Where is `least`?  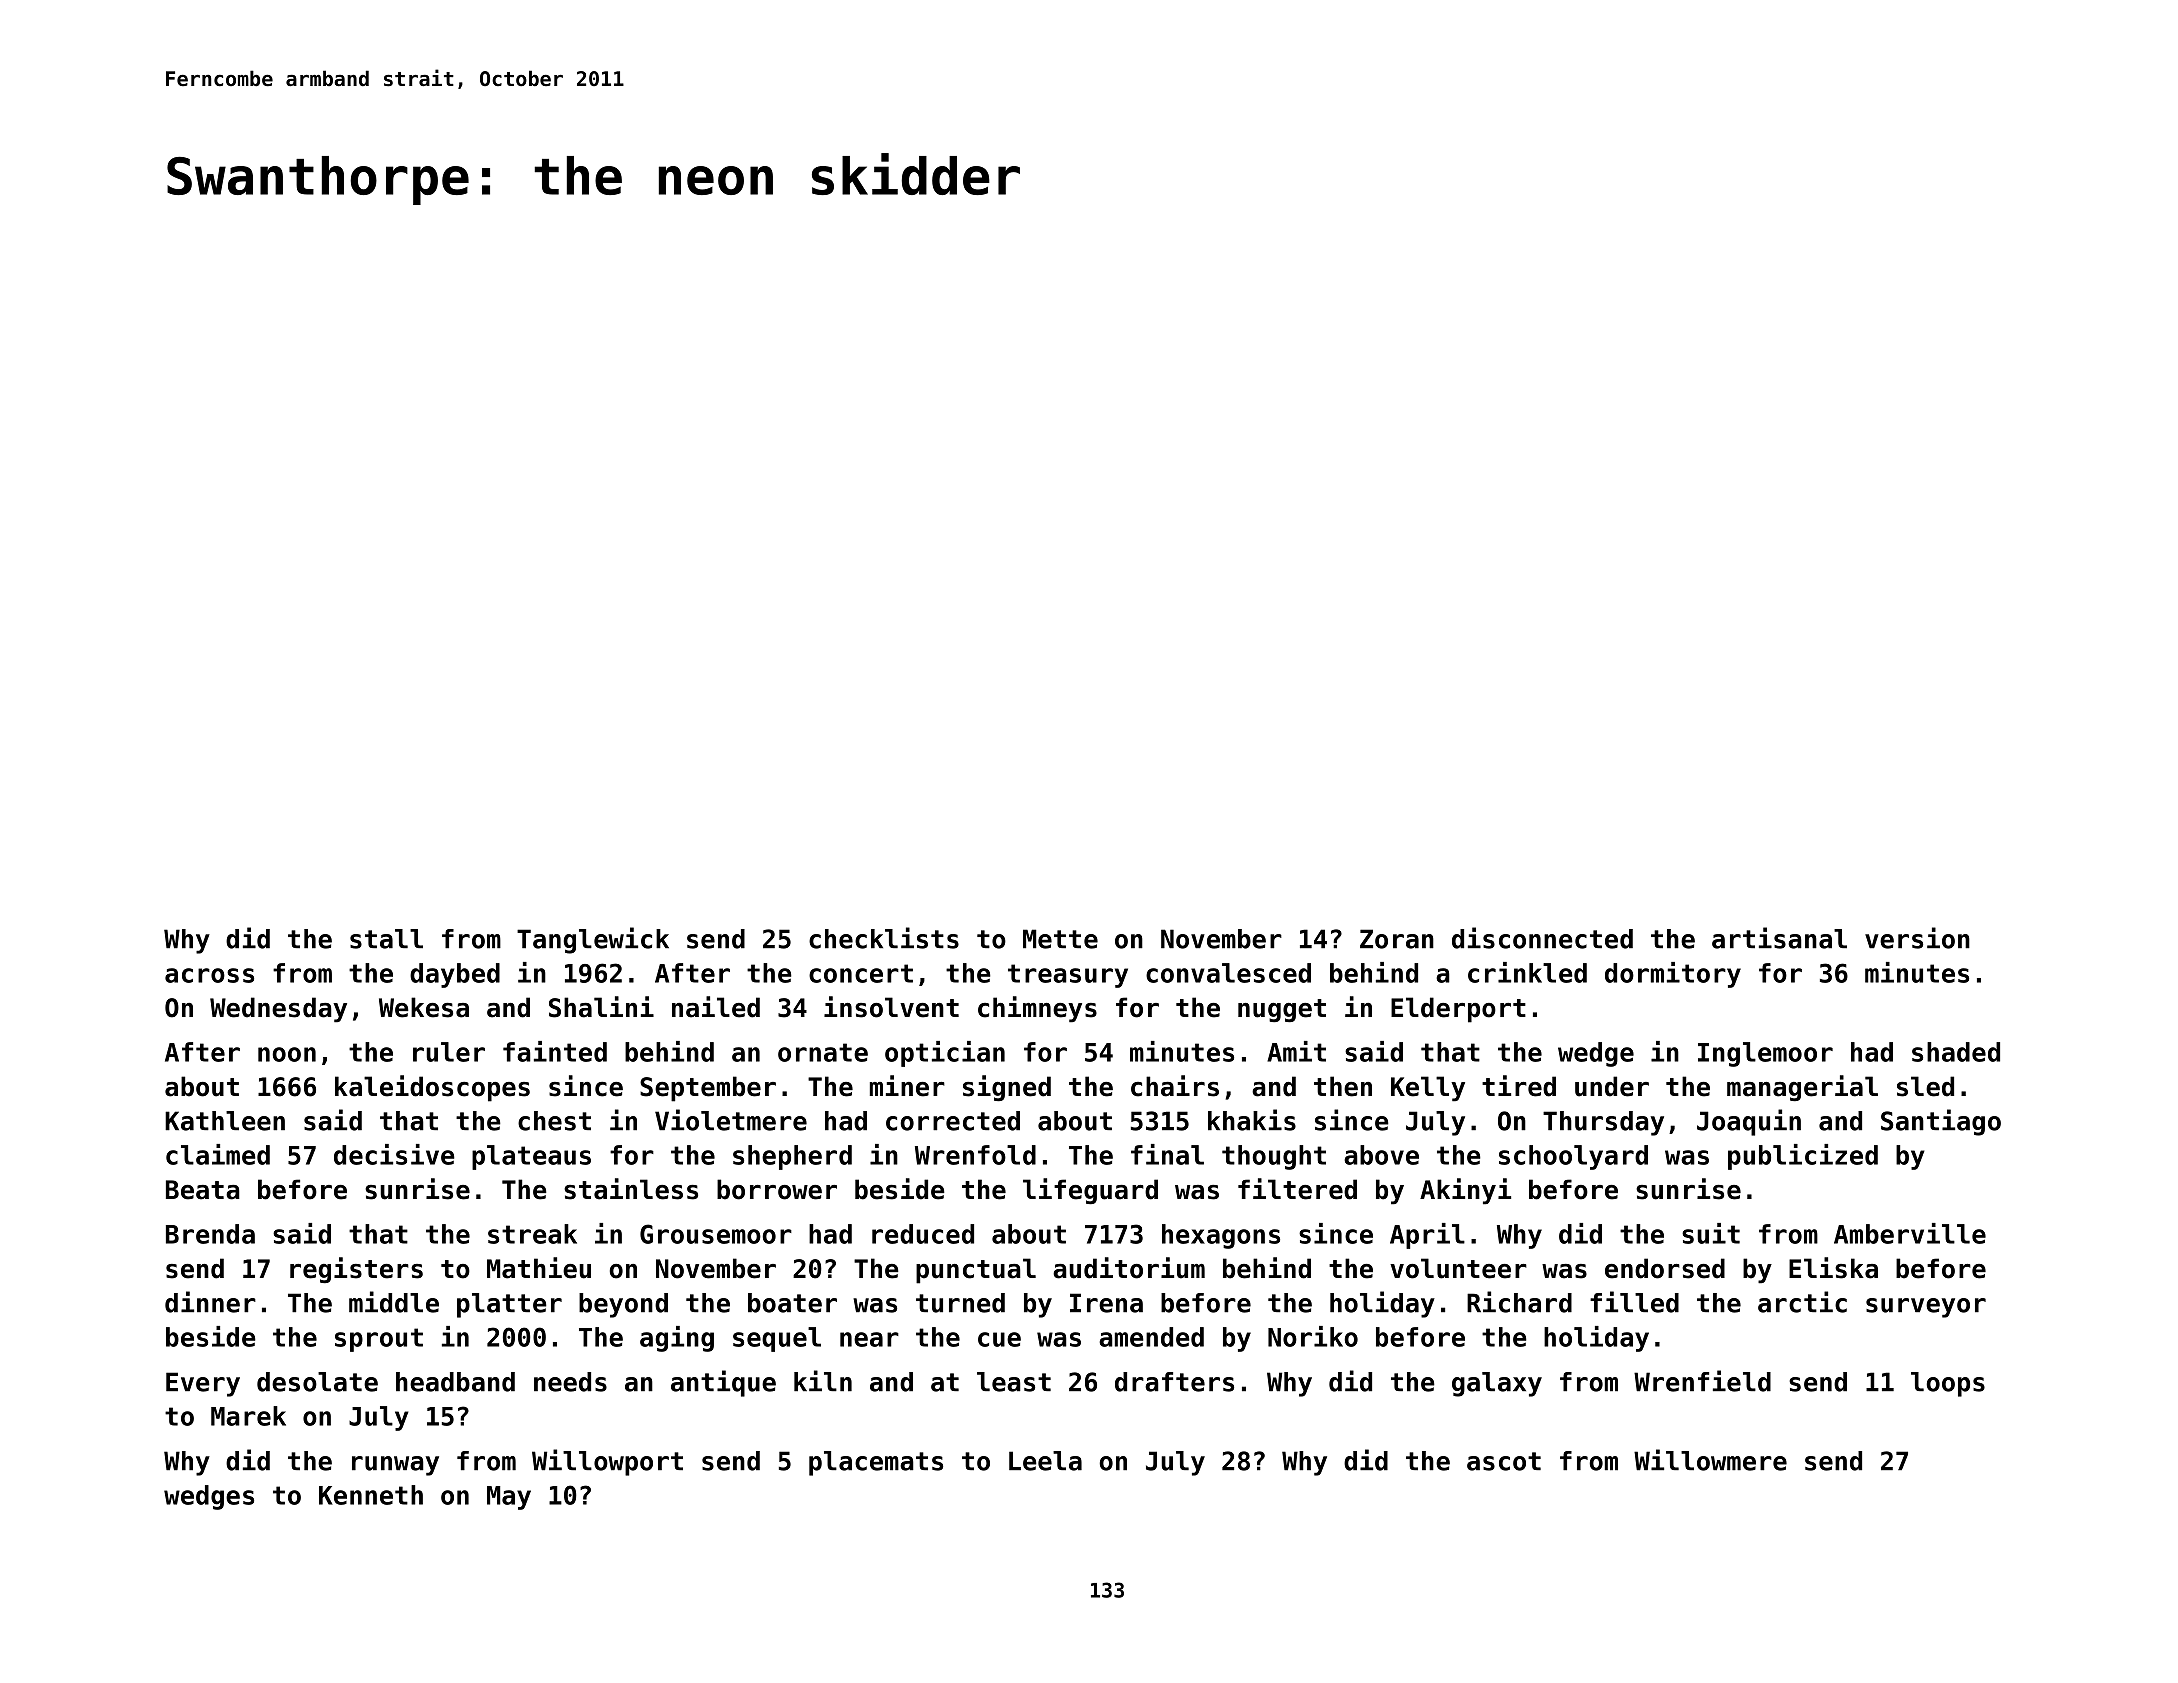 least is located at coordinates (1014, 1382).
